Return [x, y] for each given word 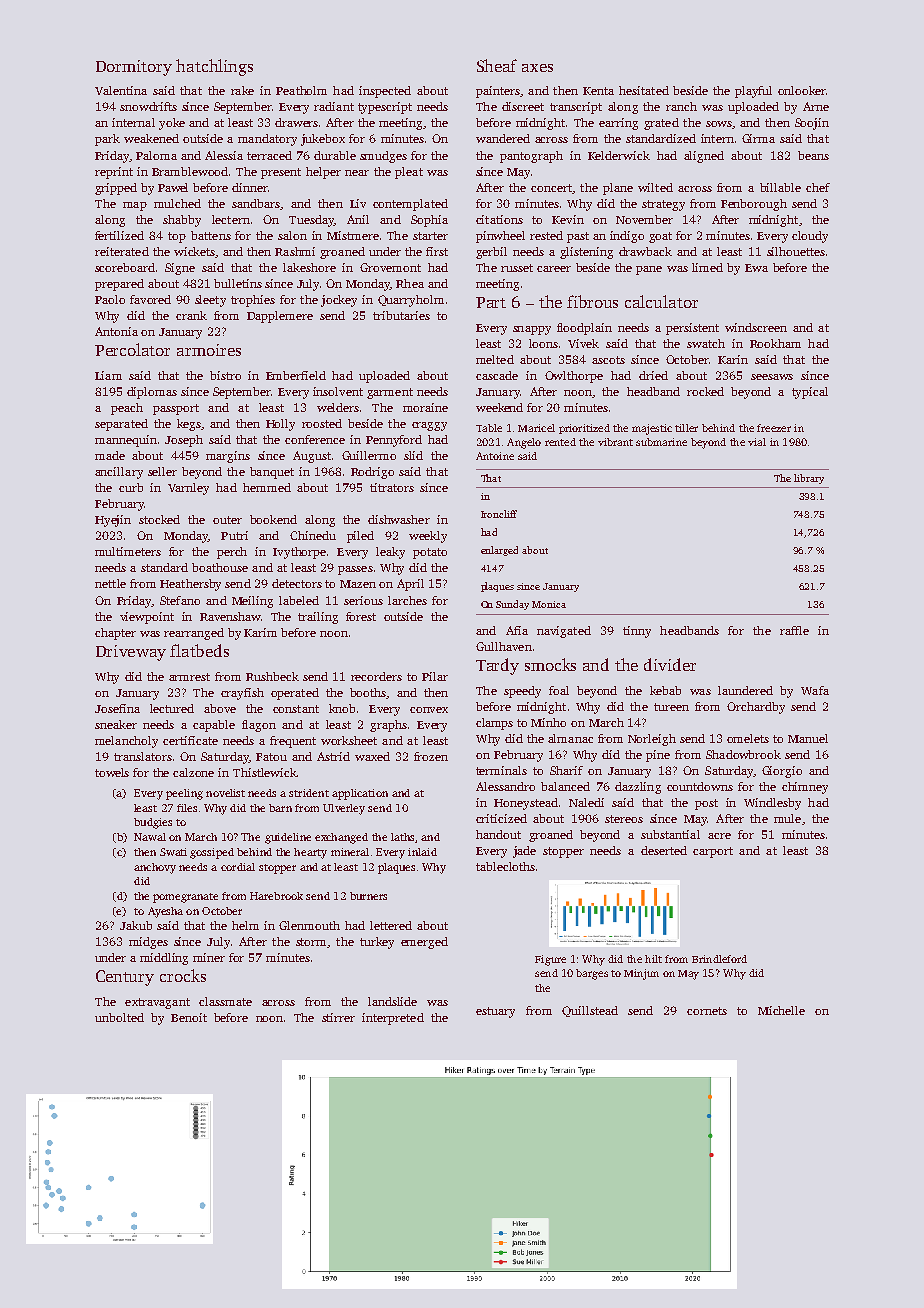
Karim [260, 632]
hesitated [644, 90]
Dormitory [134, 68]
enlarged [499, 551]
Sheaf [497, 65]
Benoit [189, 1017]
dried [653, 375]
